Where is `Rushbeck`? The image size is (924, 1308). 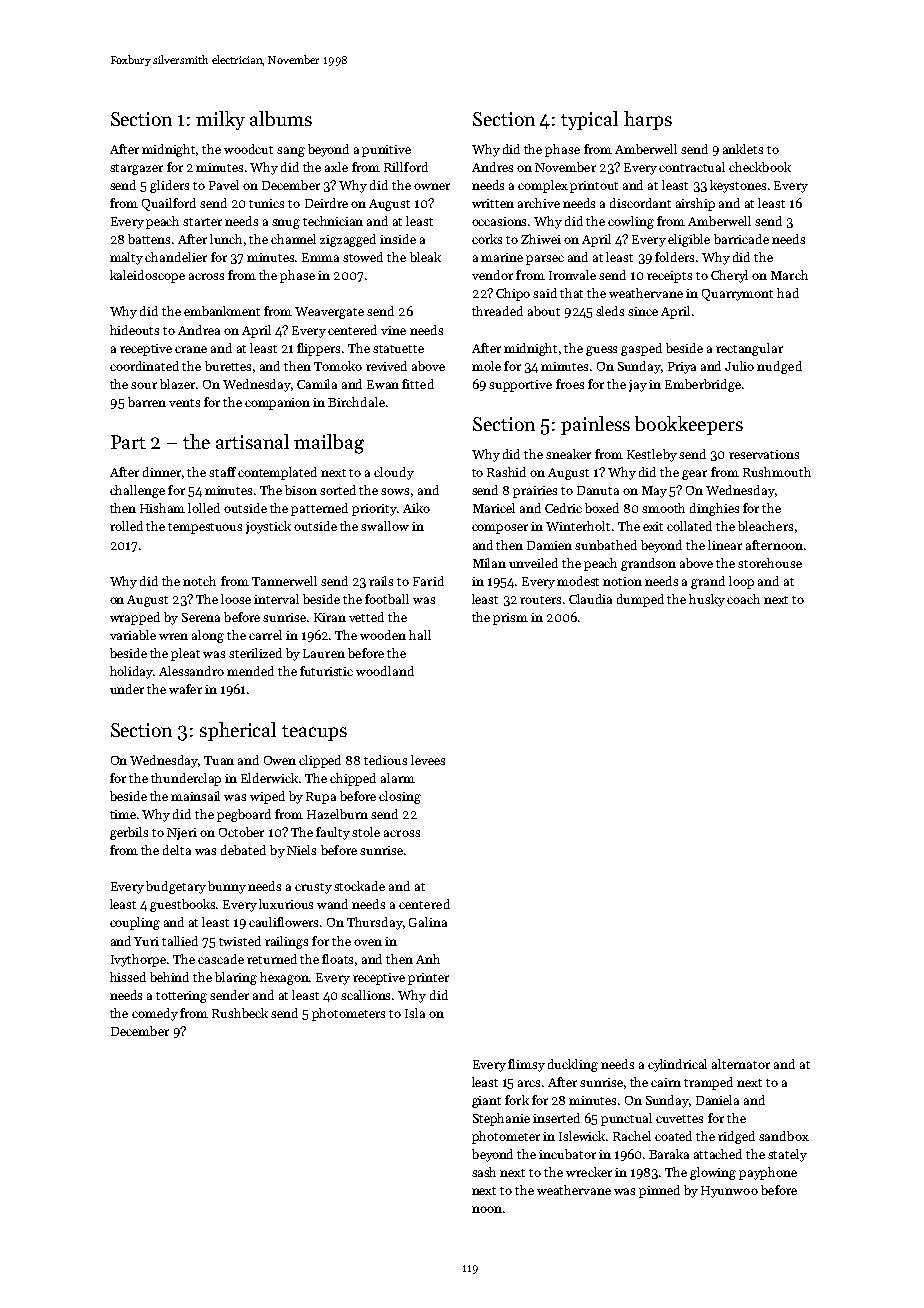 Rushbeck is located at coordinates (240, 1013).
